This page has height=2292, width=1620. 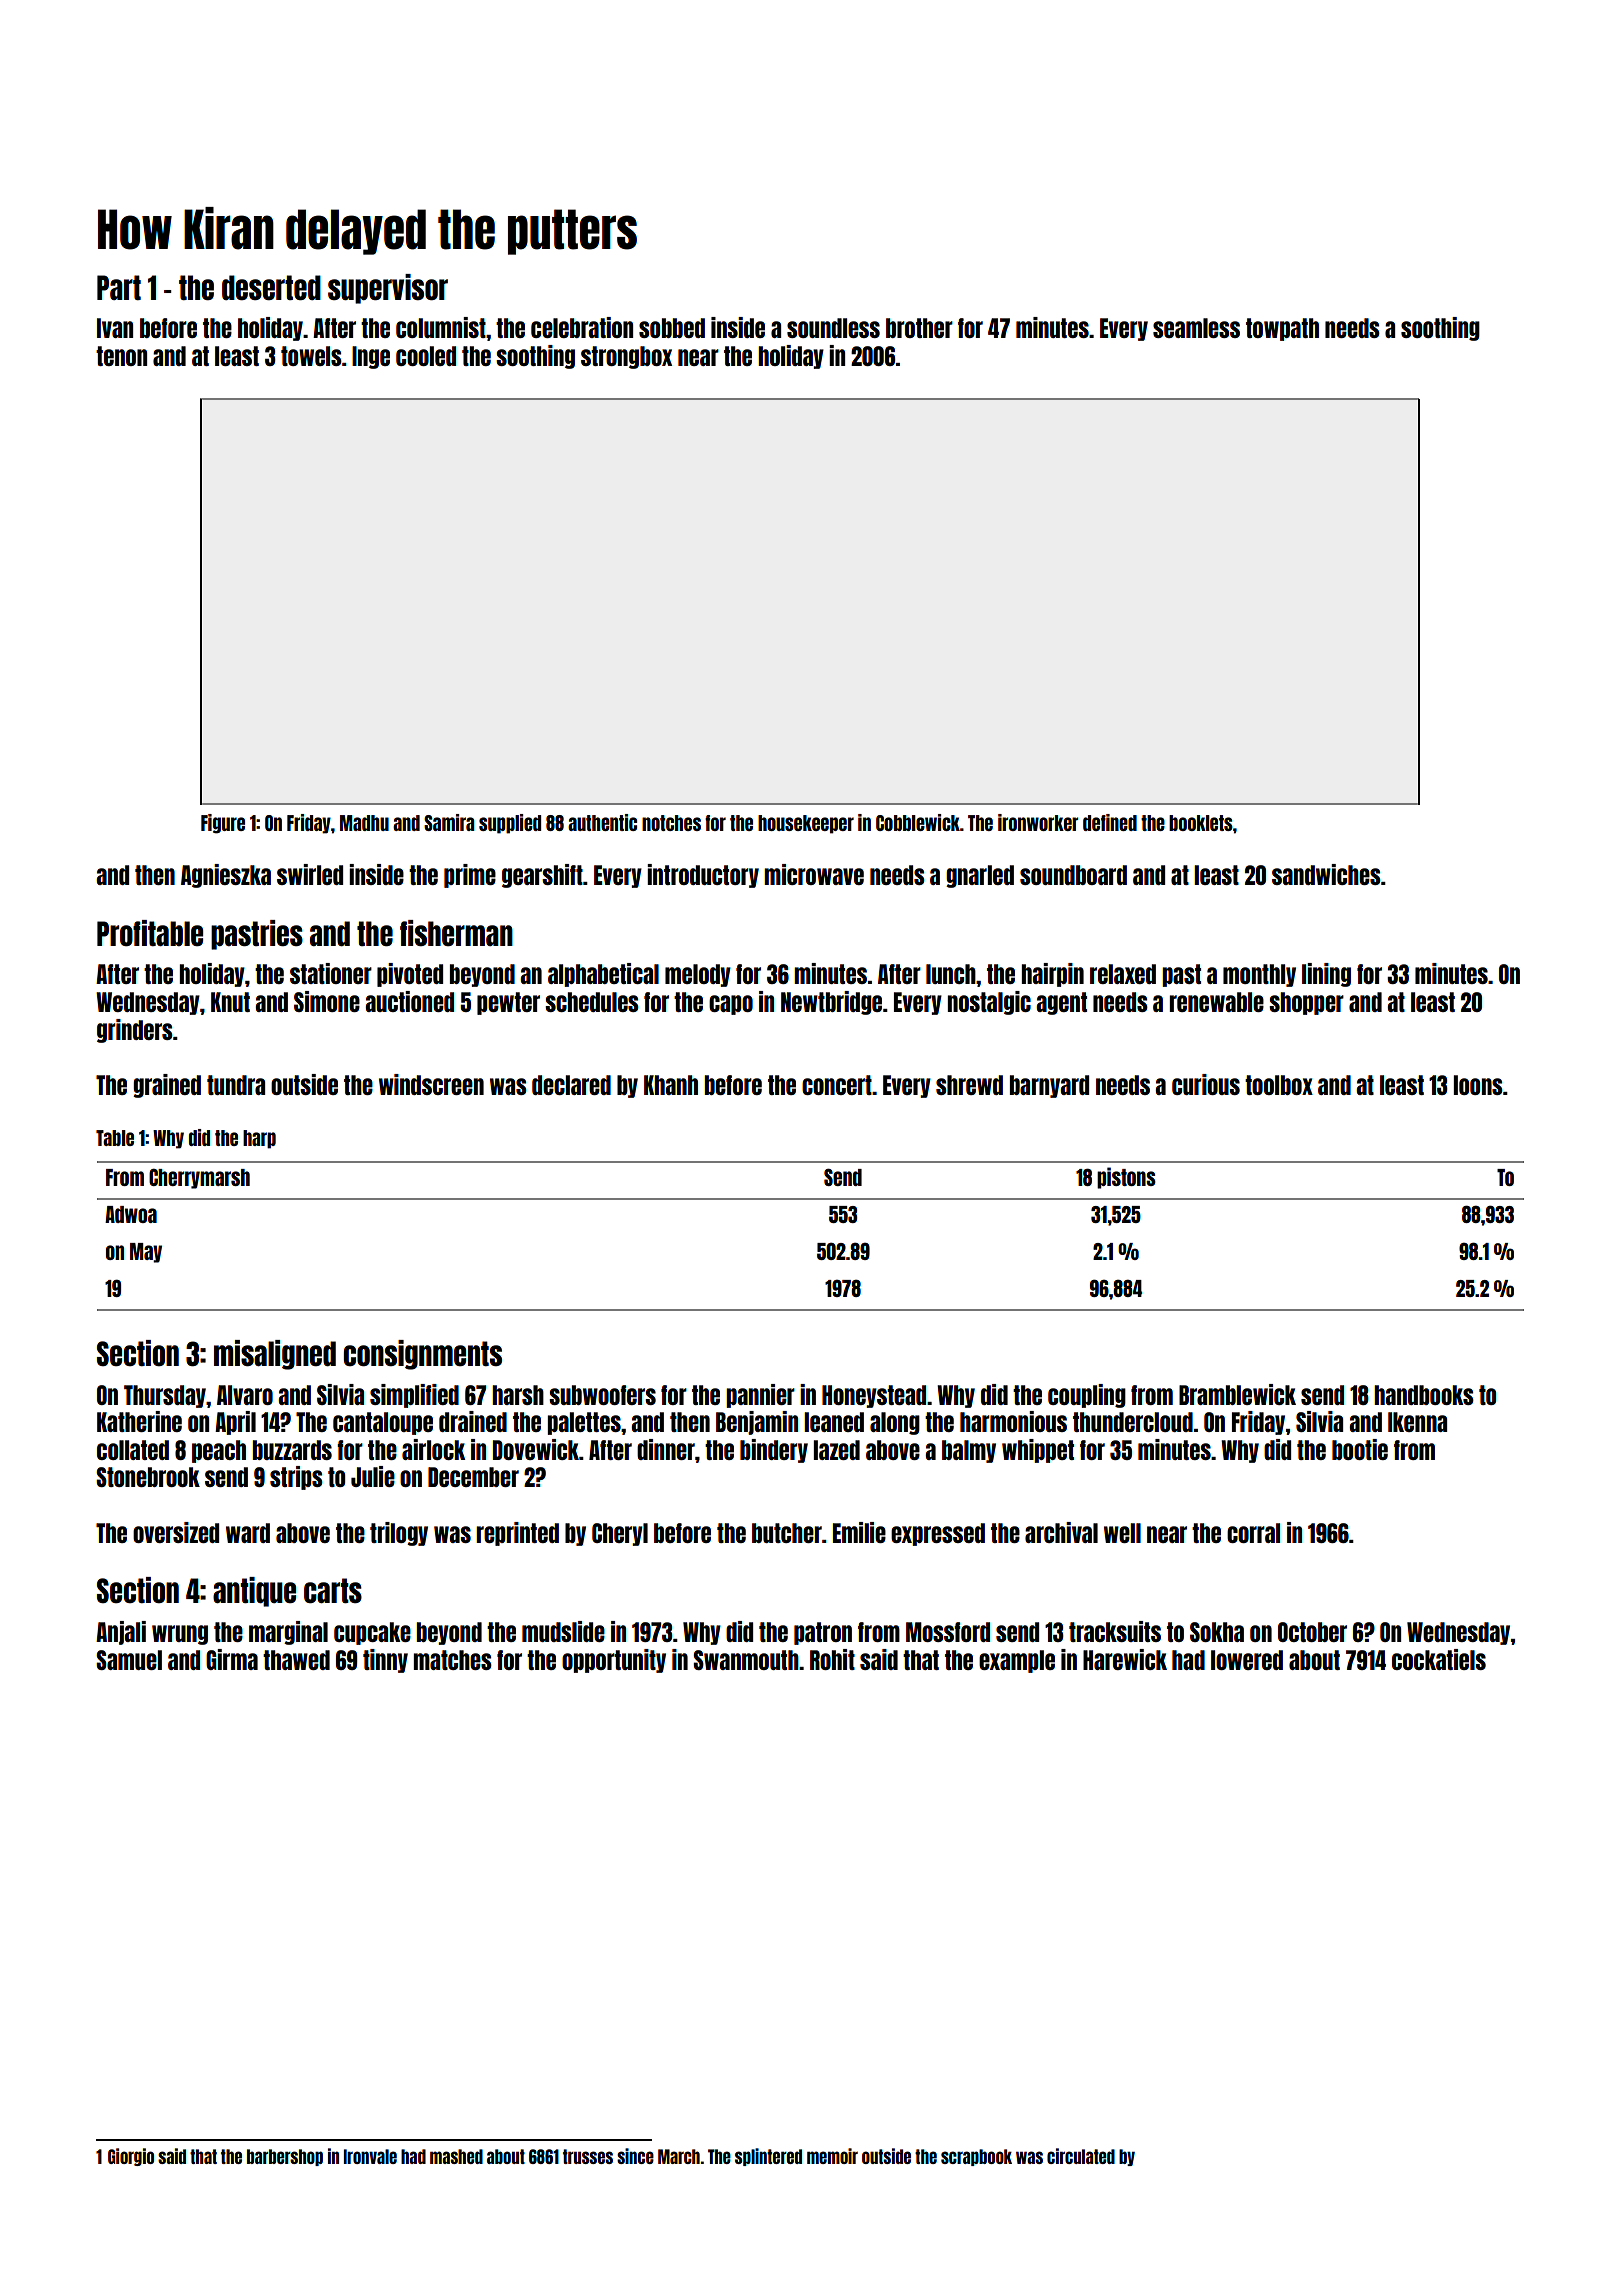 What do you see at coordinates (814, 874) in the page?
I see `microwave` at bounding box center [814, 874].
